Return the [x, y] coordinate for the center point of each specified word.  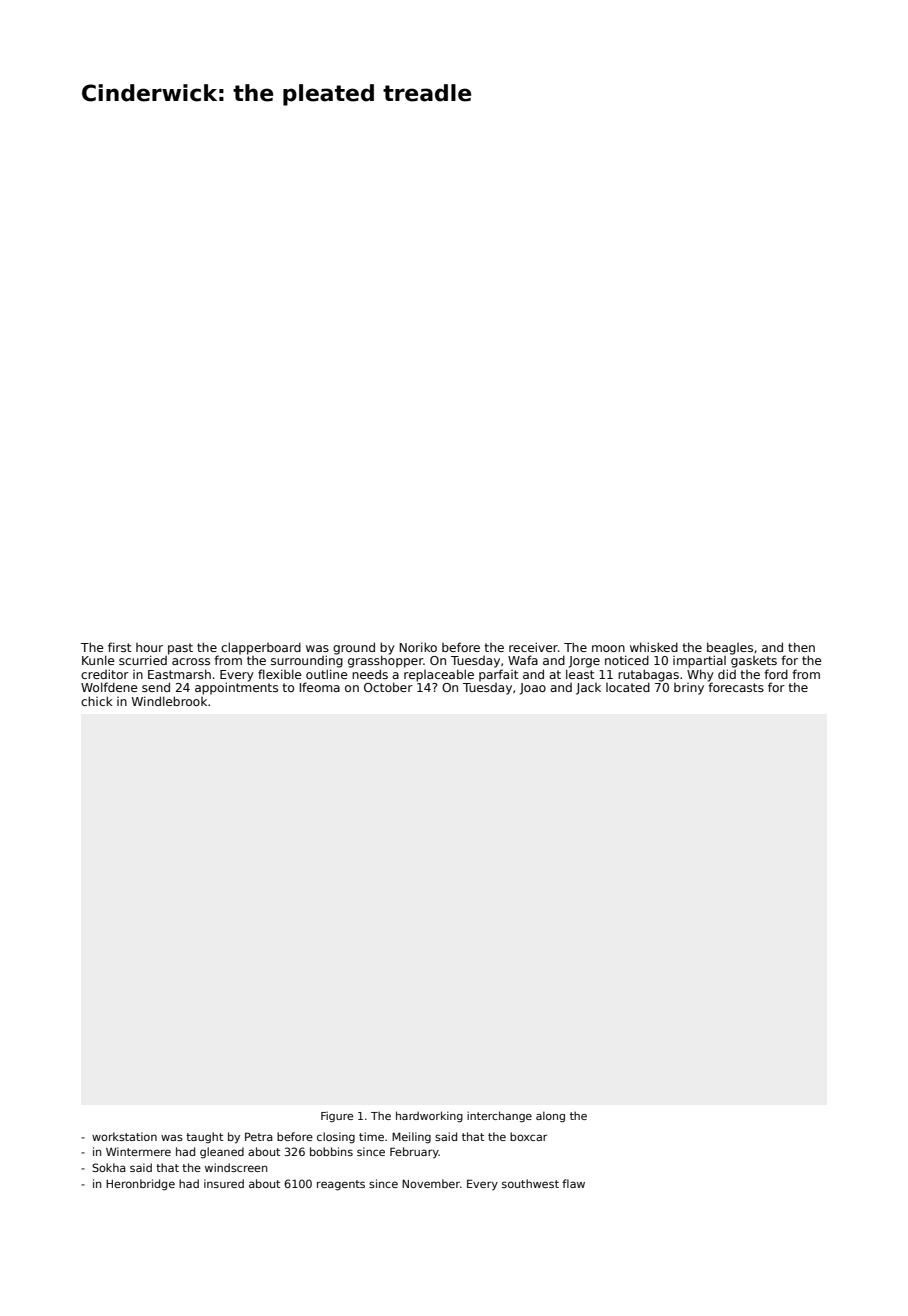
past [180, 649]
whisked [654, 647]
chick [97, 701]
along [550, 1116]
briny [689, 689]
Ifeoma [320, 687]
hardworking [429, 1116]
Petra [259, 1136]
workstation [124, 1136]
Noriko [418, 647]
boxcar [528, 1136]
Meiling [411, 1138]
